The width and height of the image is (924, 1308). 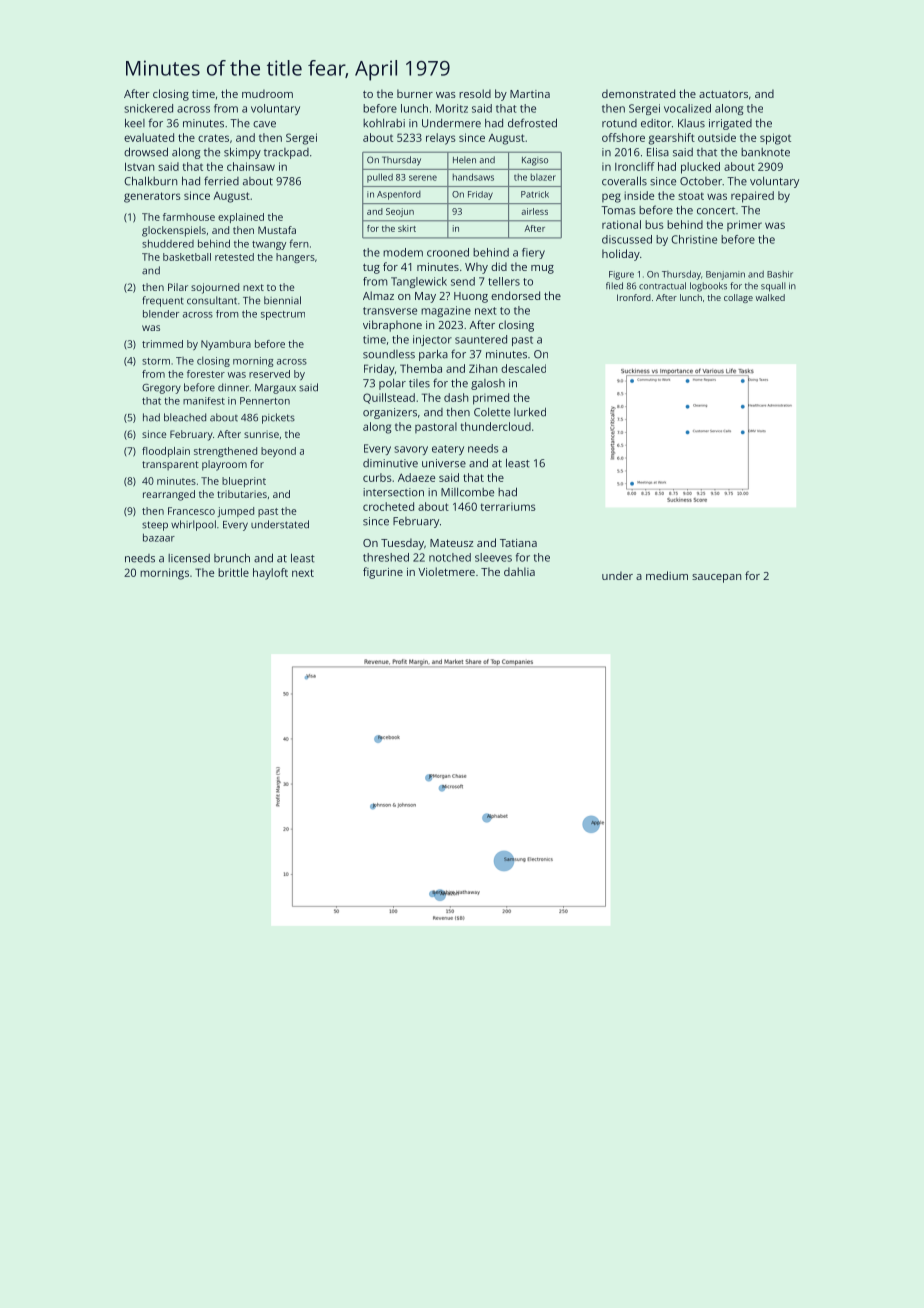 What do you see at coordinates (411, 450) in the image?
I see `savory` at bounding box center [411, 450].
